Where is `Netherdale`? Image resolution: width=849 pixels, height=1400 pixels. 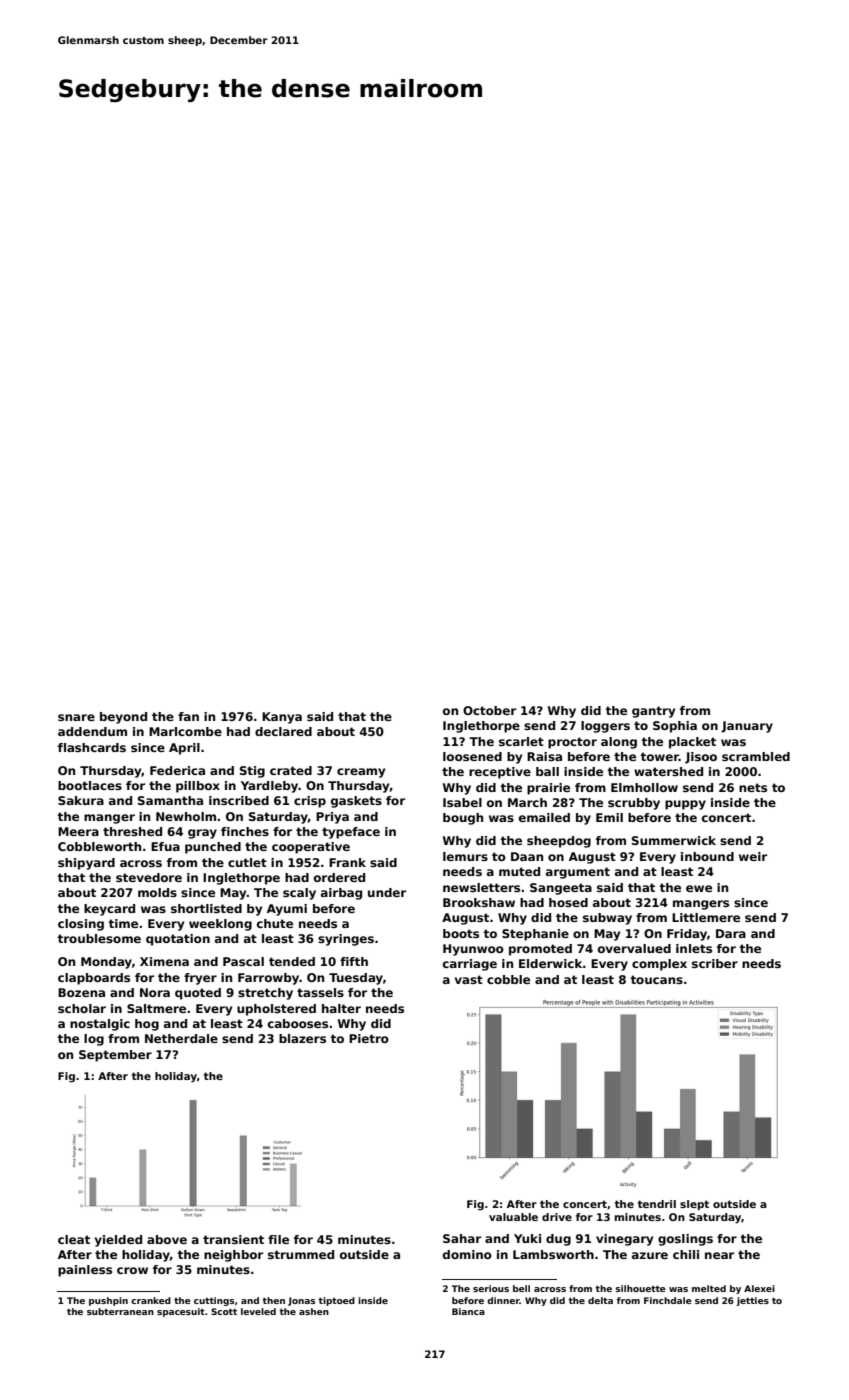
Netherdale is located at coordinates (181, 1038).
